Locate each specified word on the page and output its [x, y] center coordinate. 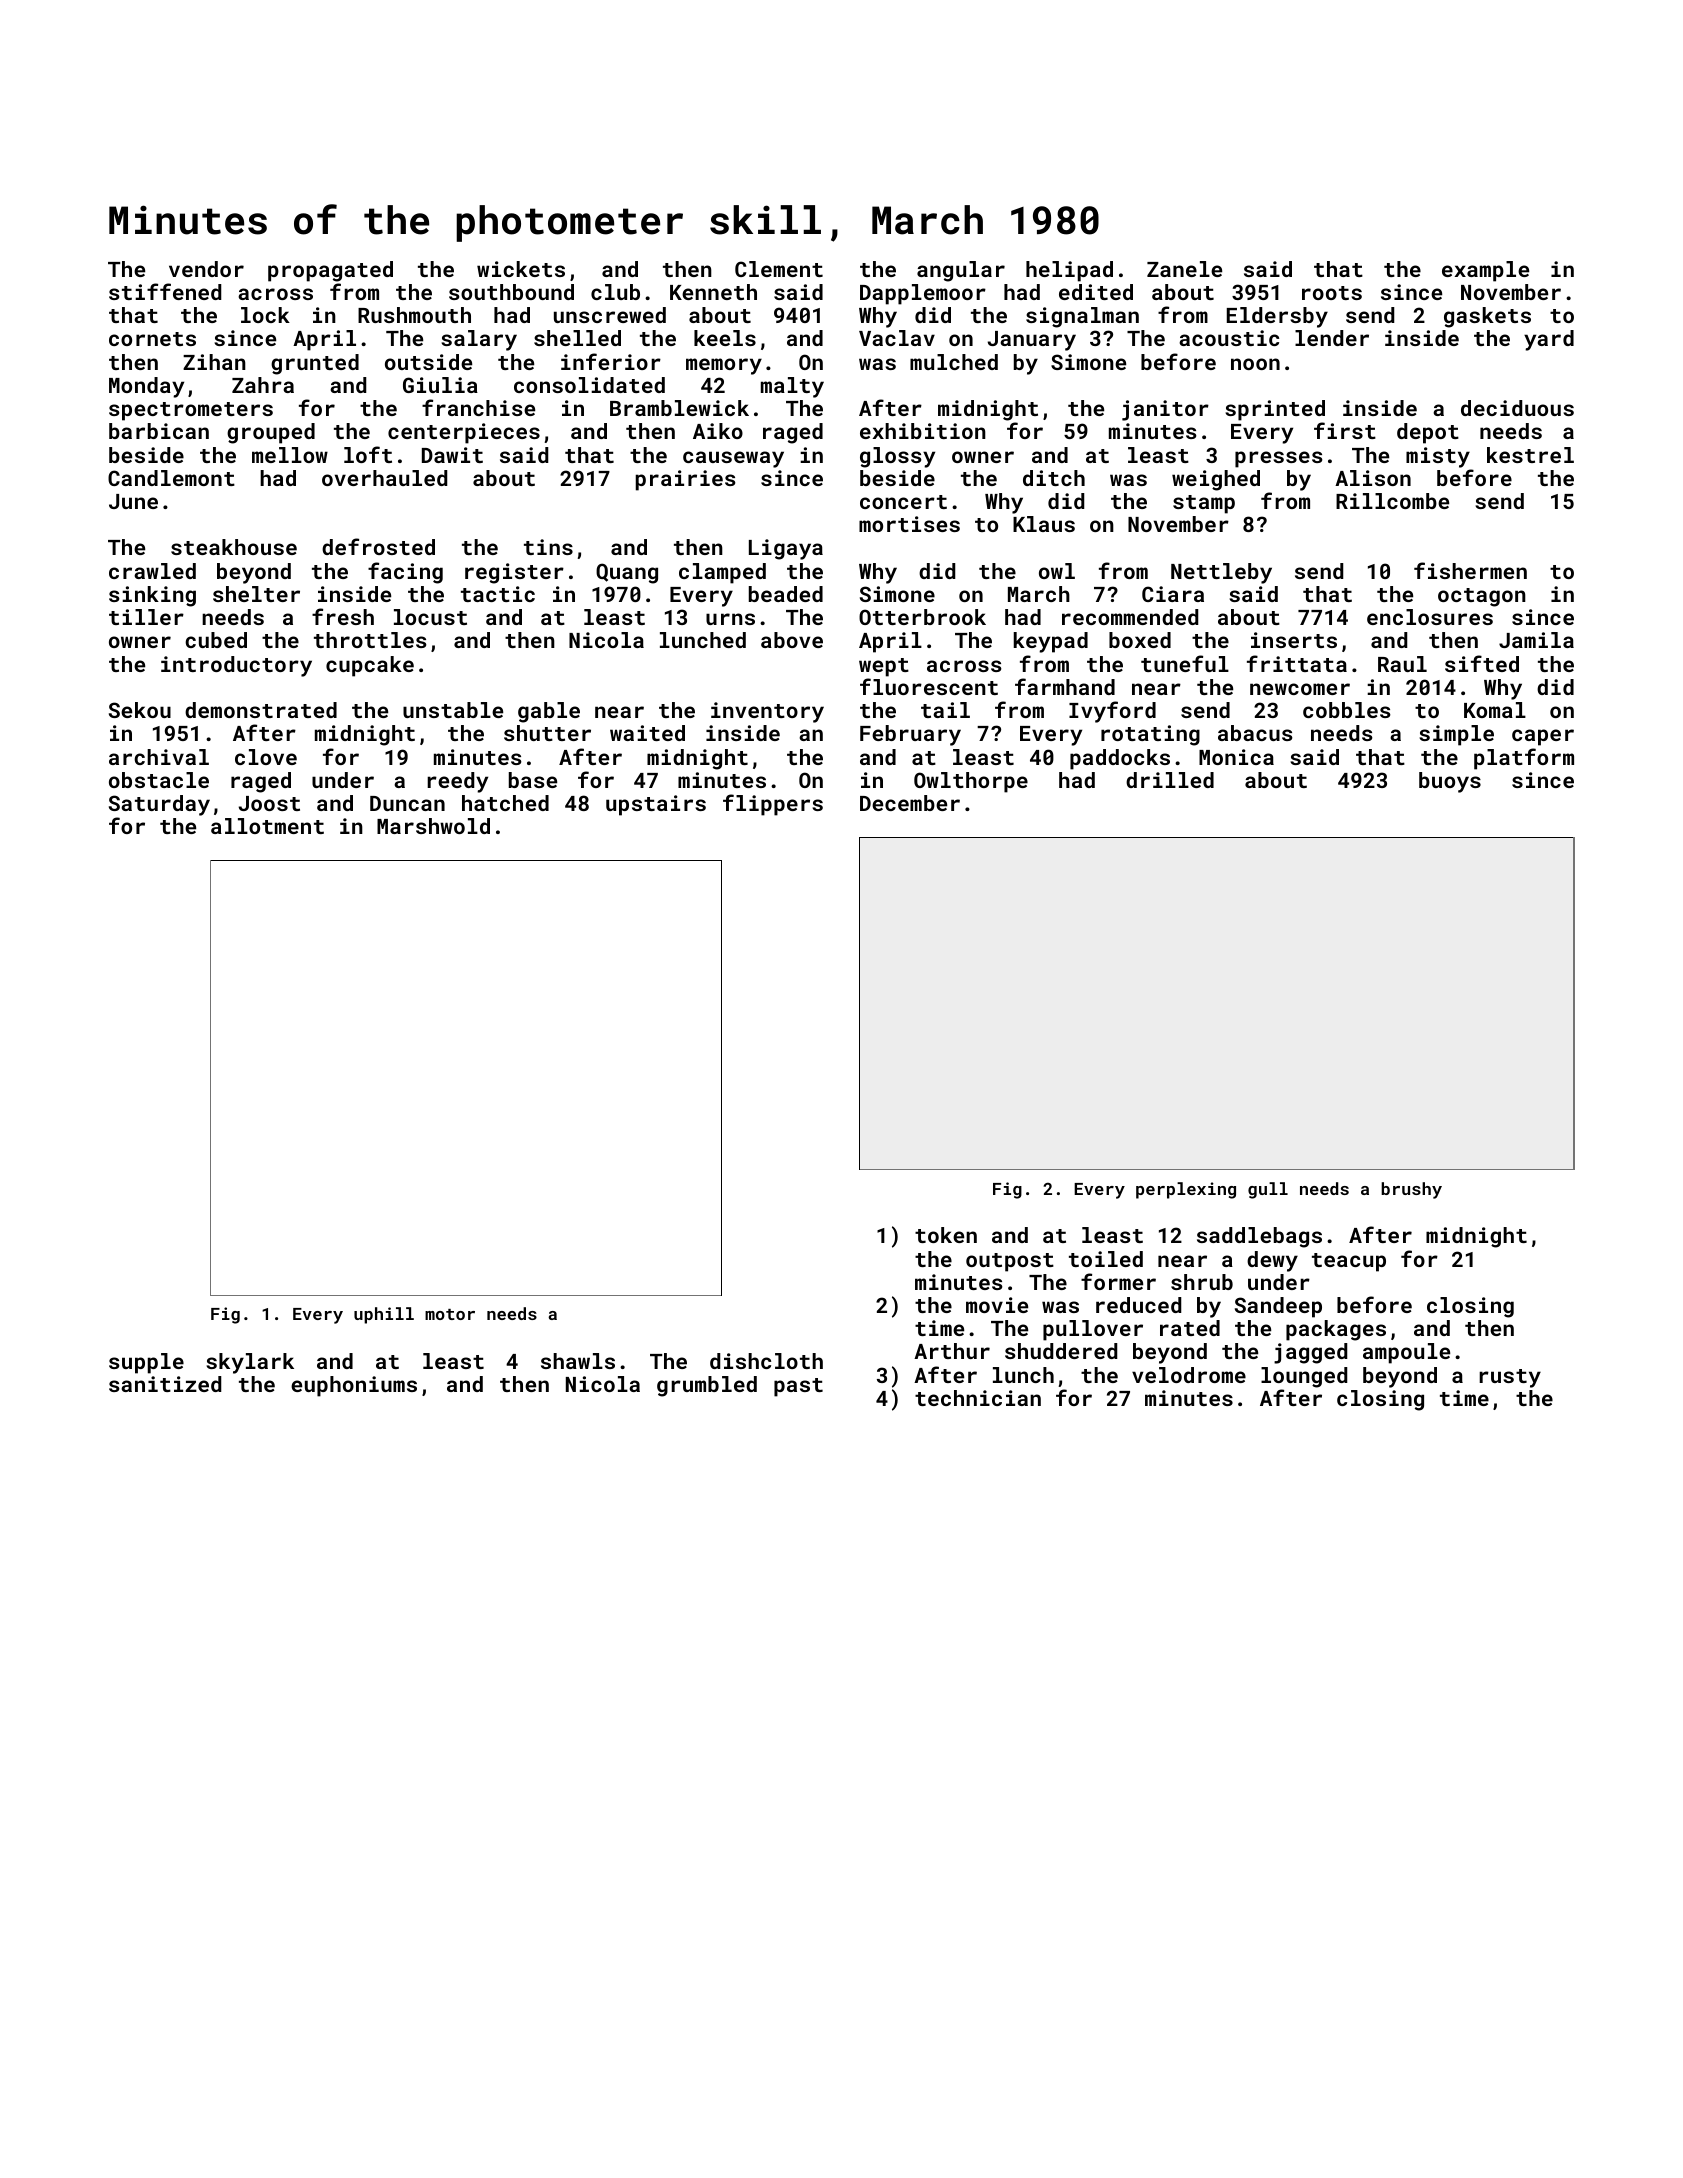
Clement [779, 269]
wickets [521, 269]
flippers [773, 805]
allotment [267, 826]
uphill [384, 1315]
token [946, 1235]
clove [266, 757]
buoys [1450, 782]
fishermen [1470, 570]
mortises [909, 524]
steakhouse [234, 547]
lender [1332, 338]
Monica [1236, 757]
